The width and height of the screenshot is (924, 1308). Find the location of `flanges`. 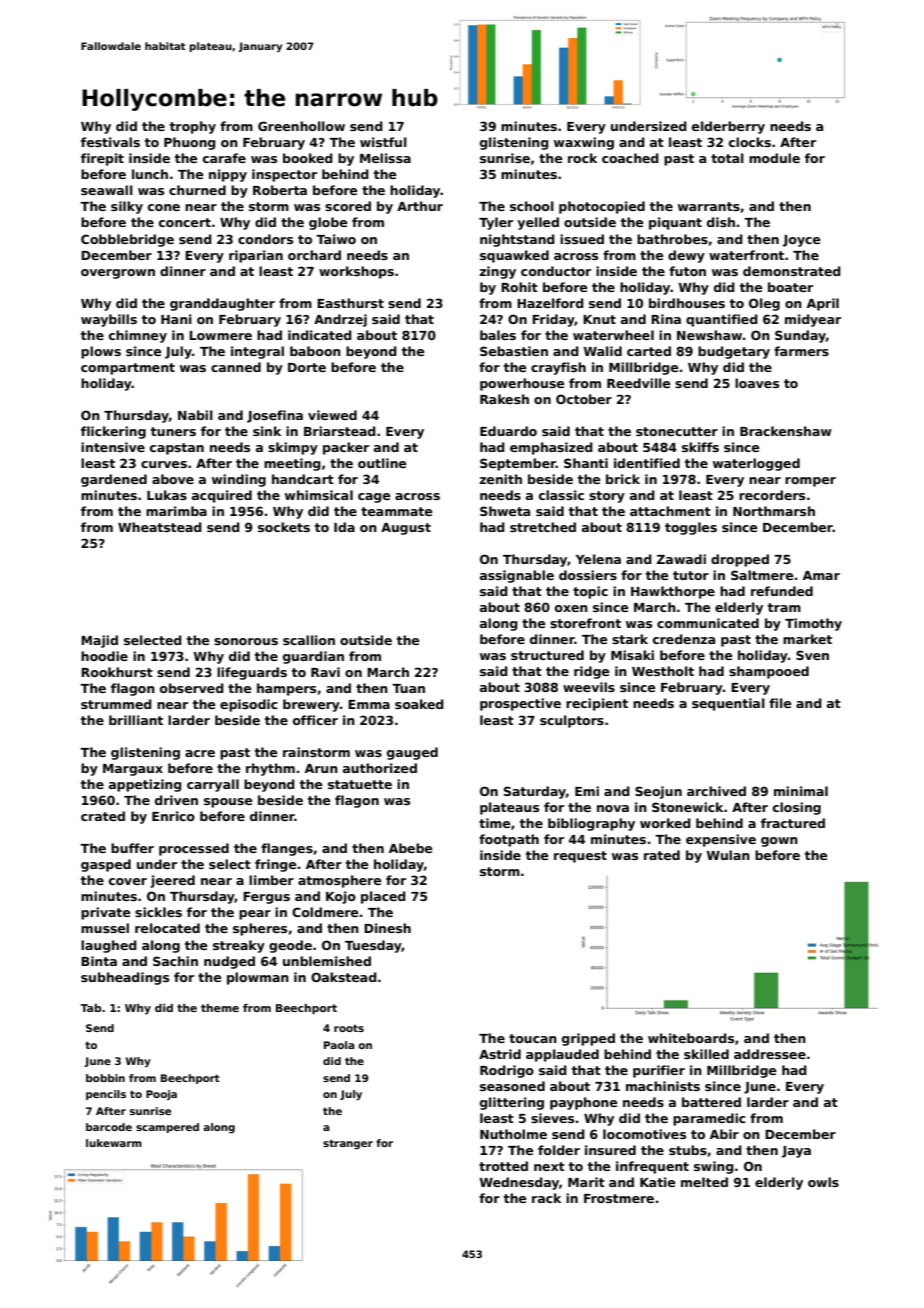

flanges is located at coordinates (287, 849).
